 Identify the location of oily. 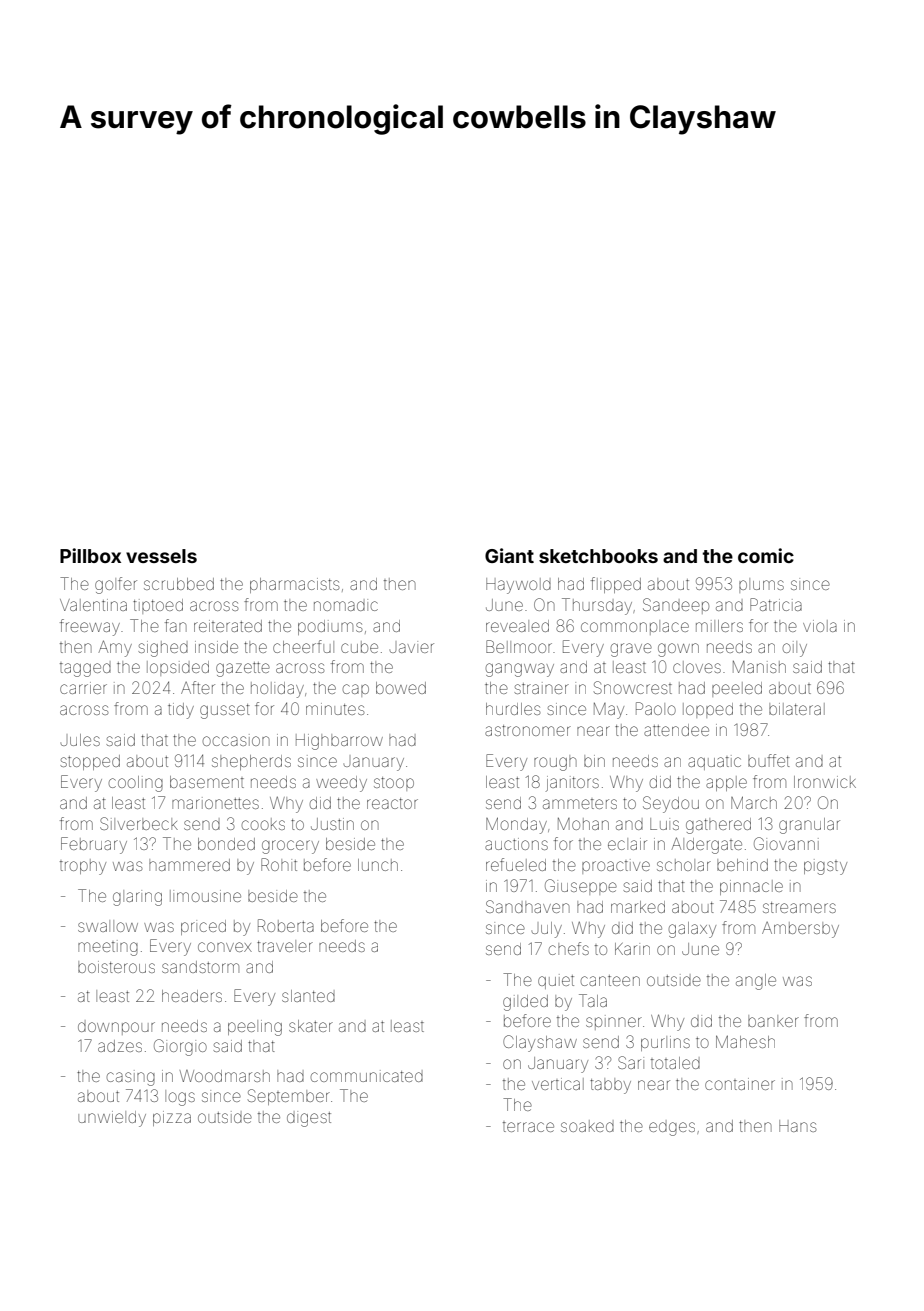
(795, 649).
